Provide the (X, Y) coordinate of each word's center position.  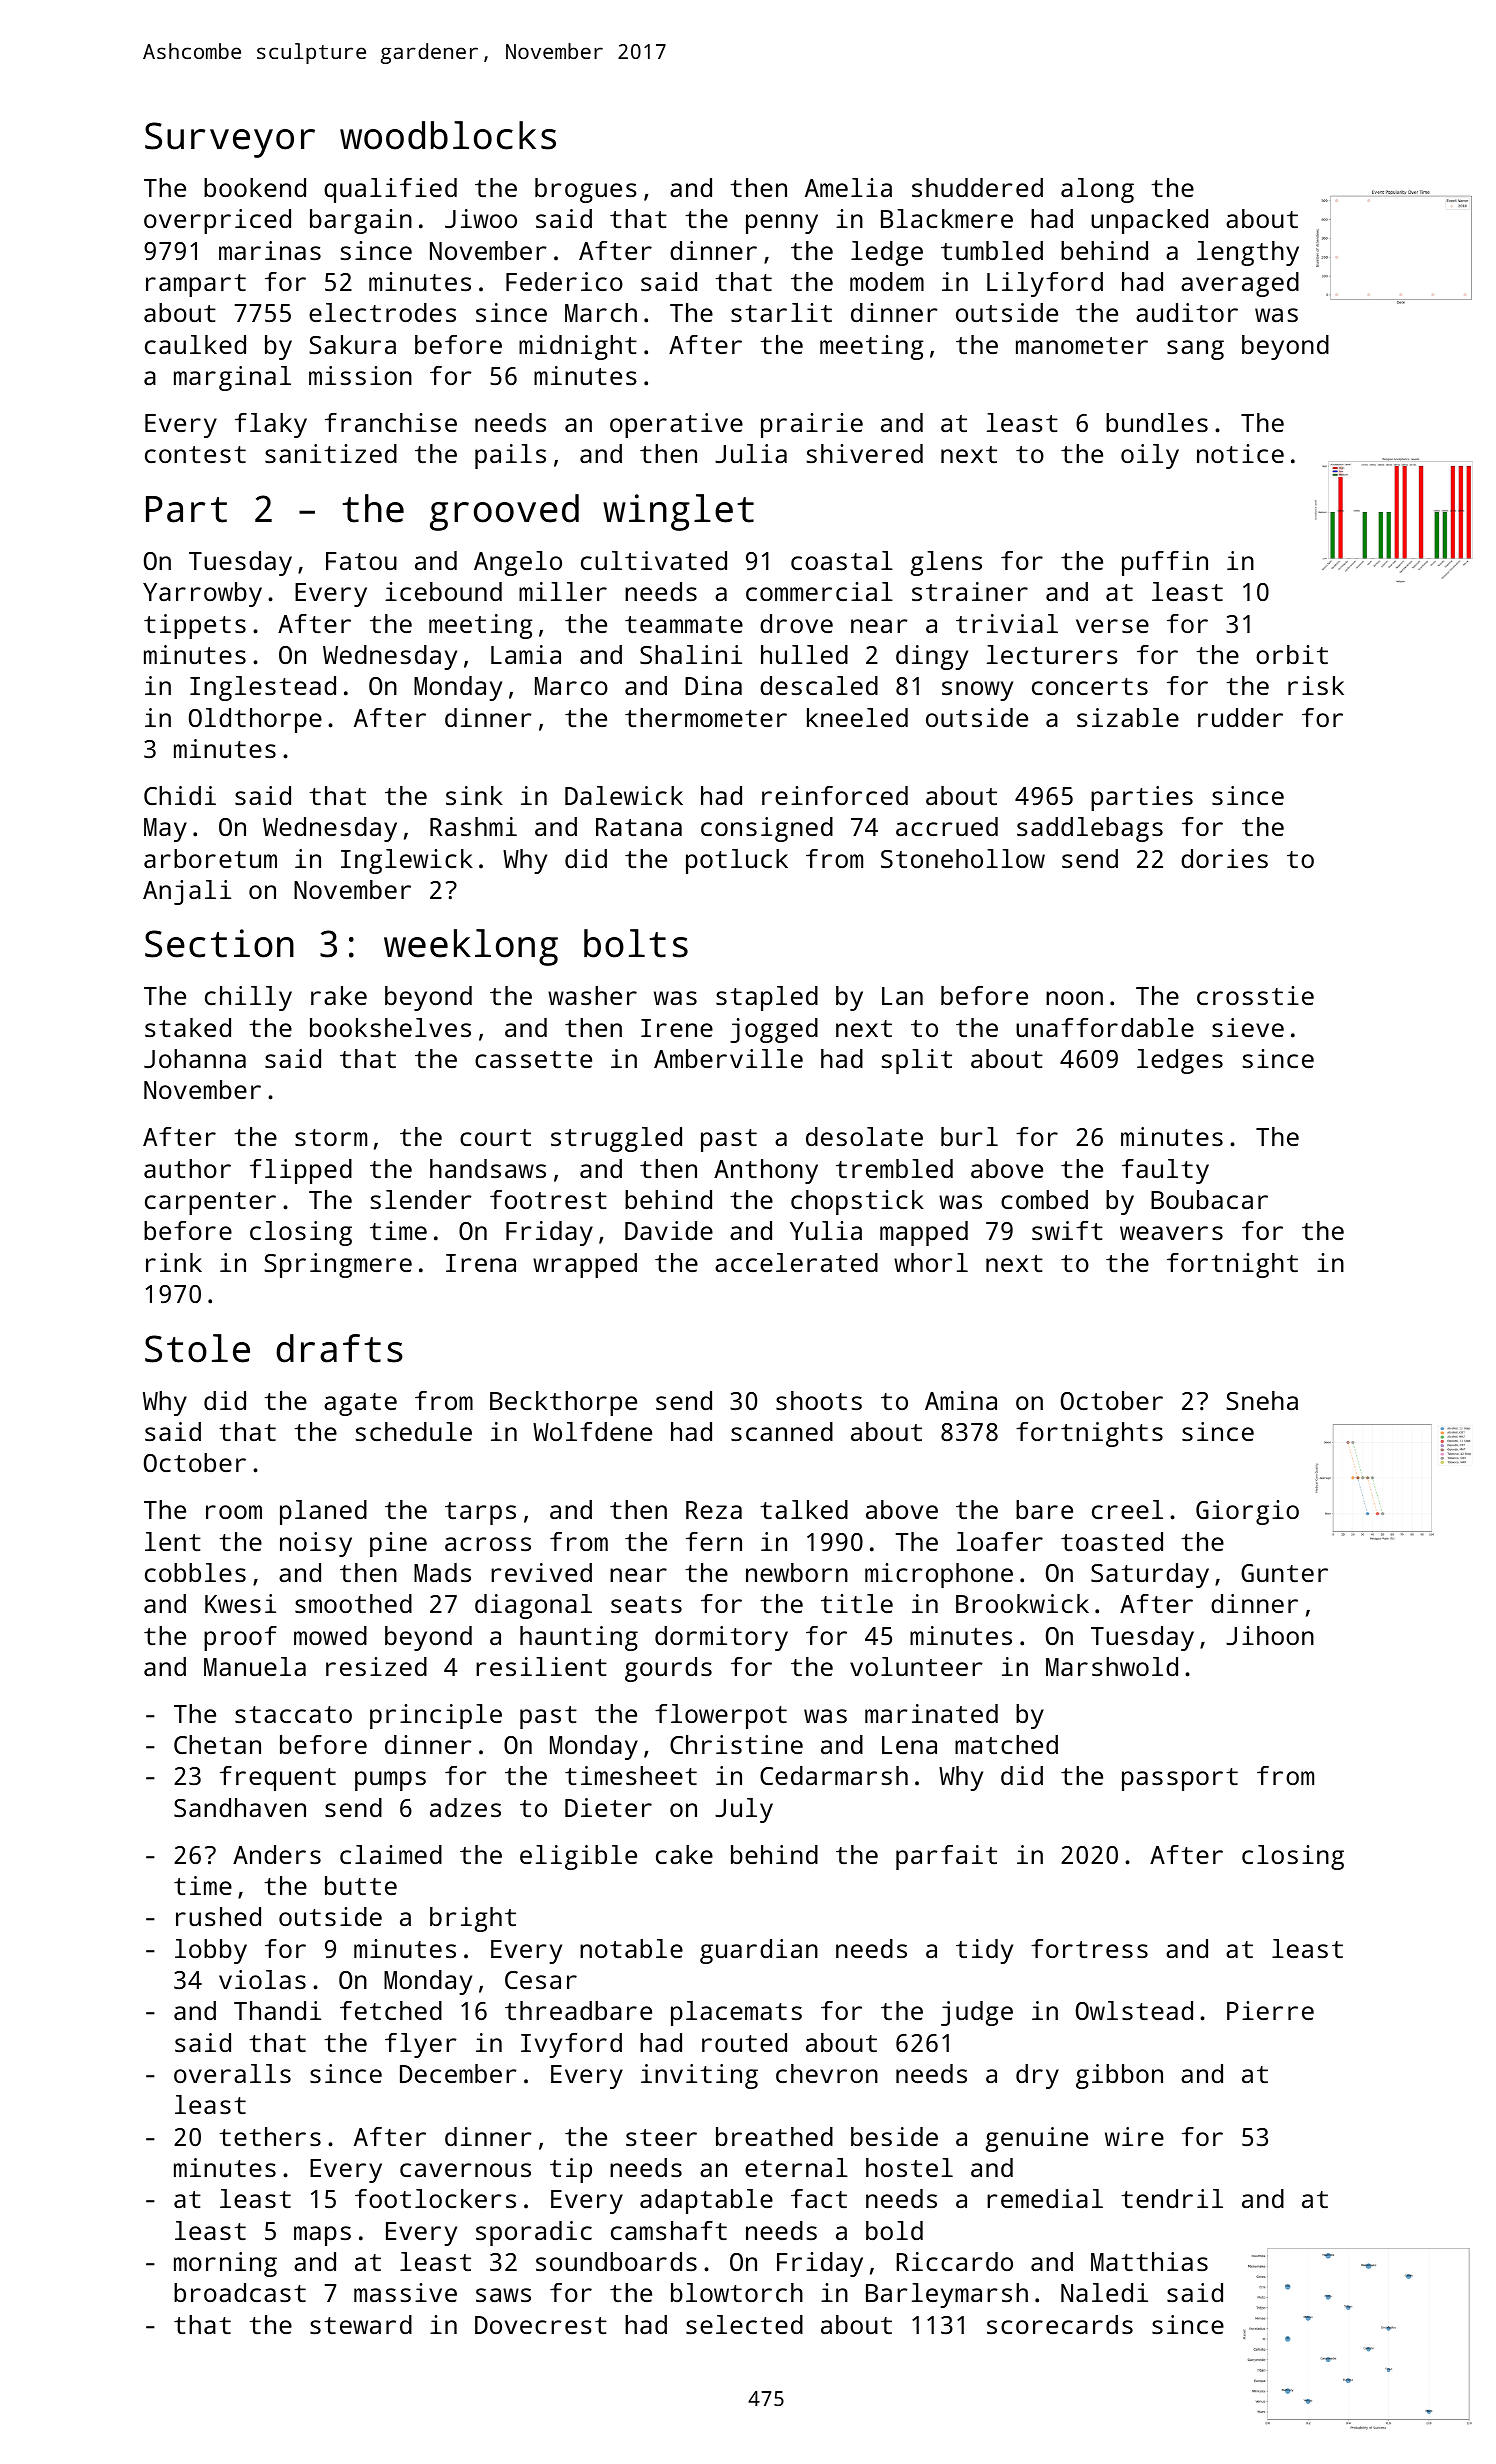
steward (361, 2324)
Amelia (848, 187)
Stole (197, 1348)
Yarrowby (202, 594)
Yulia (826, 1230)
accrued (947, 826)
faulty (1165, 1171)
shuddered (977, 187)
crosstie (1255, 995)
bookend (255, 187)
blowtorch (737, 2292)
